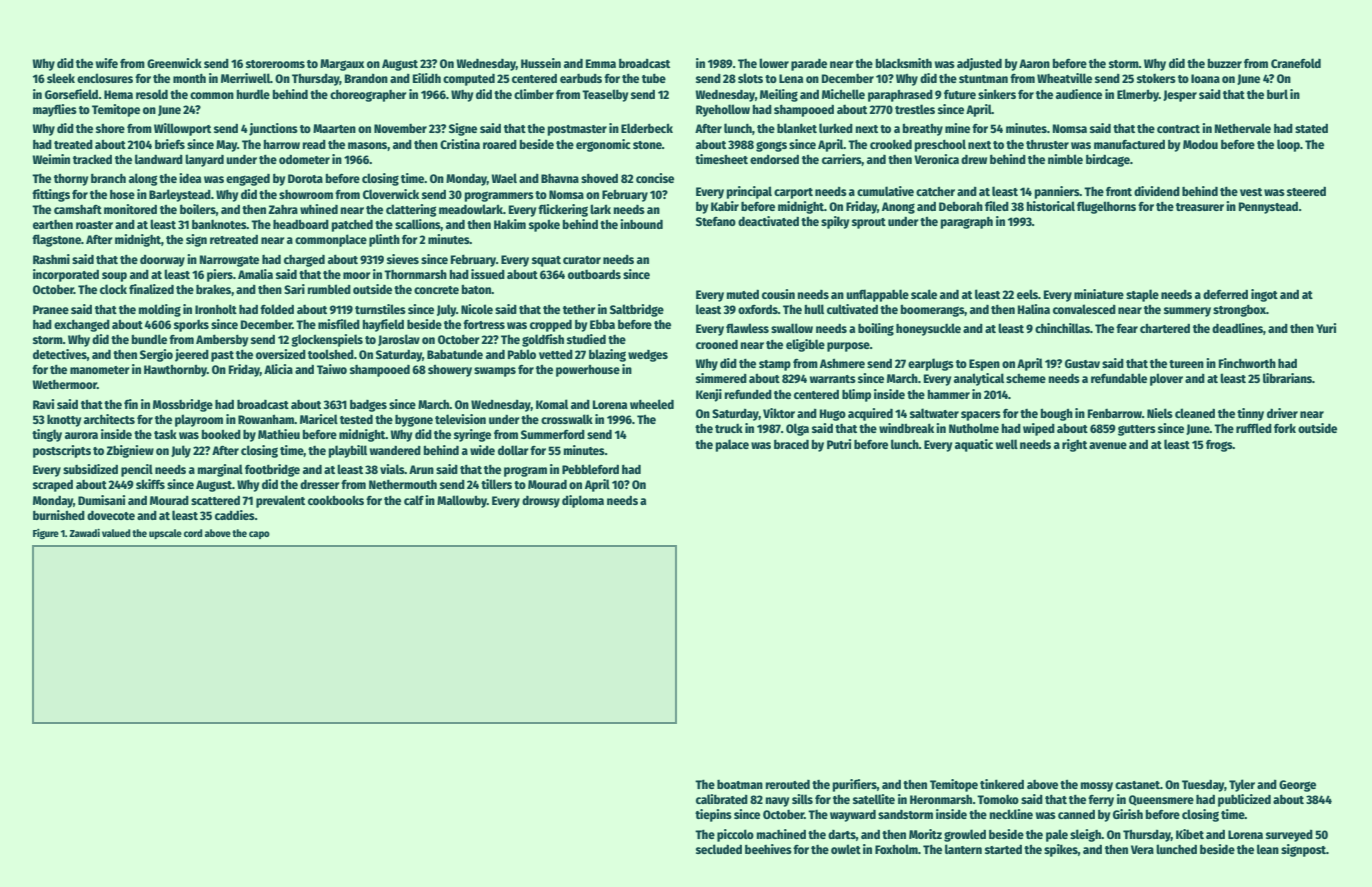 The width and height of the document is (1372, 887). I want to click on tinkered, so click(1002, 784).
